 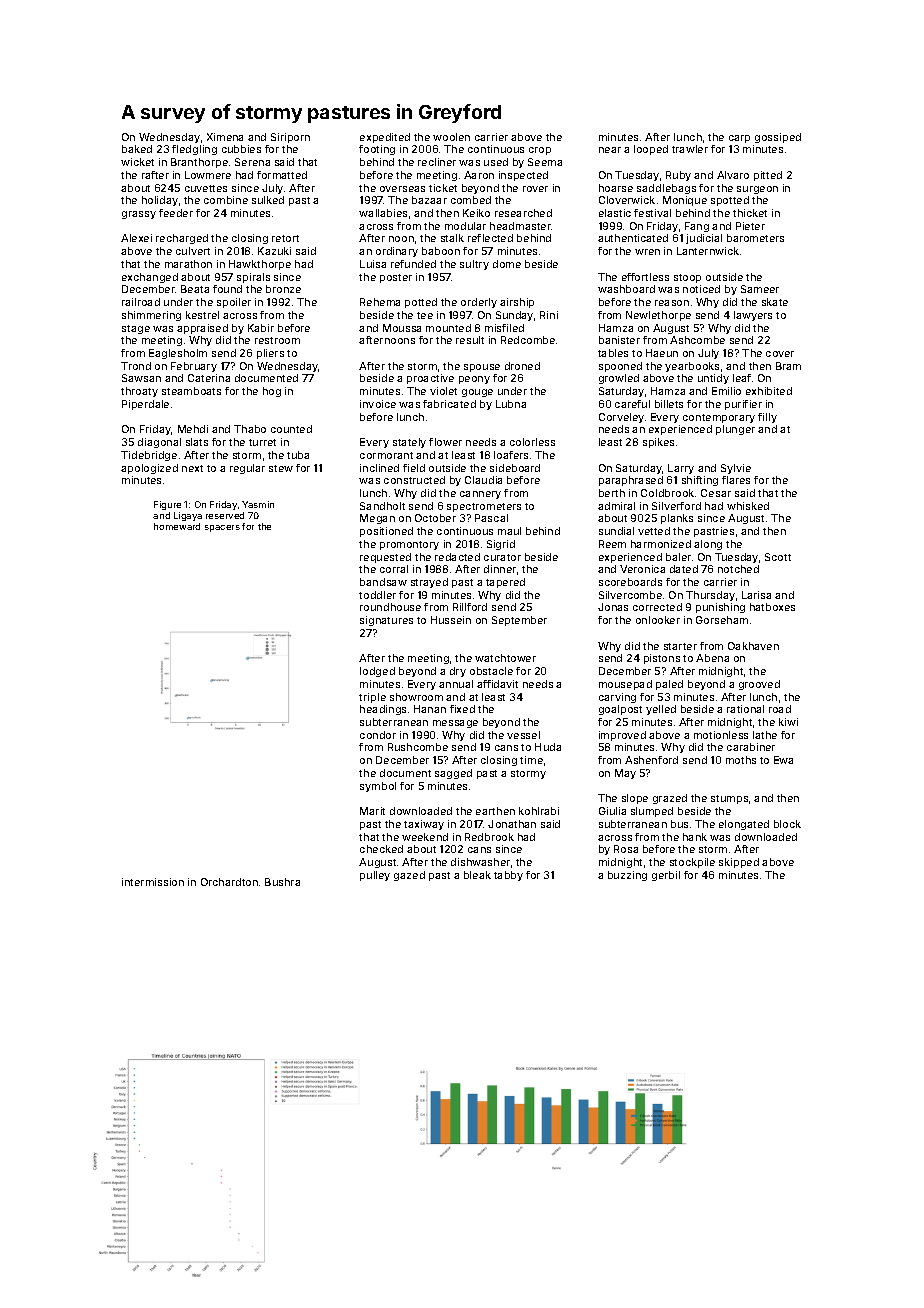 I want to click on Bushra, so click(x=282, y=882).
